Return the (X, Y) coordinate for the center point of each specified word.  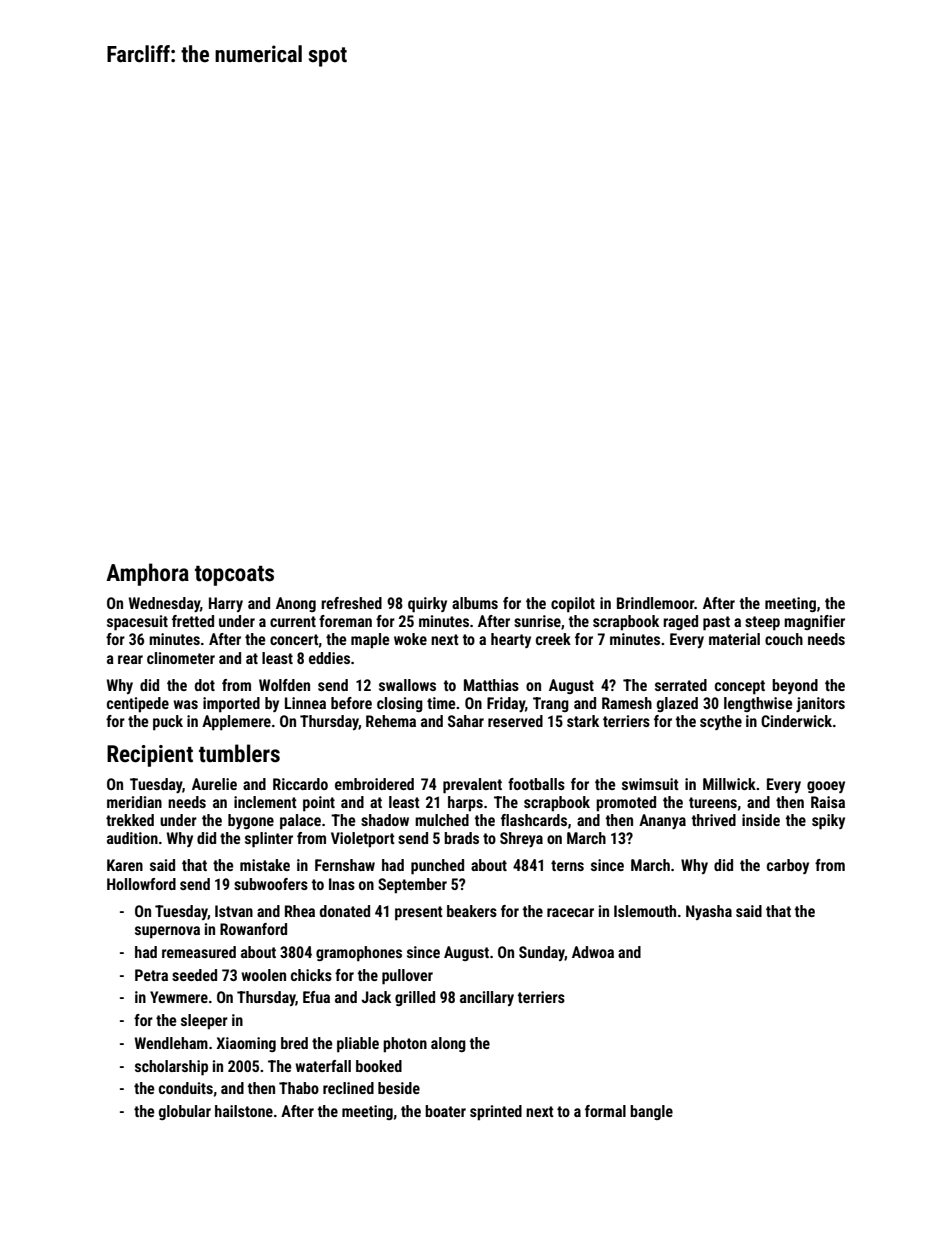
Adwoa (593, 952)
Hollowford (141, 884)
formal (605, 1111)
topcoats (234, 576)
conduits (186, 1088)
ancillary (487, 998)
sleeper (204, 1022)
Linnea (305, 703)
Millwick (729, 784)
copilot (573, 605)
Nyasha (709, 912)
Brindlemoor (655, 603)
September (412, 886)
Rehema (391, 721)
